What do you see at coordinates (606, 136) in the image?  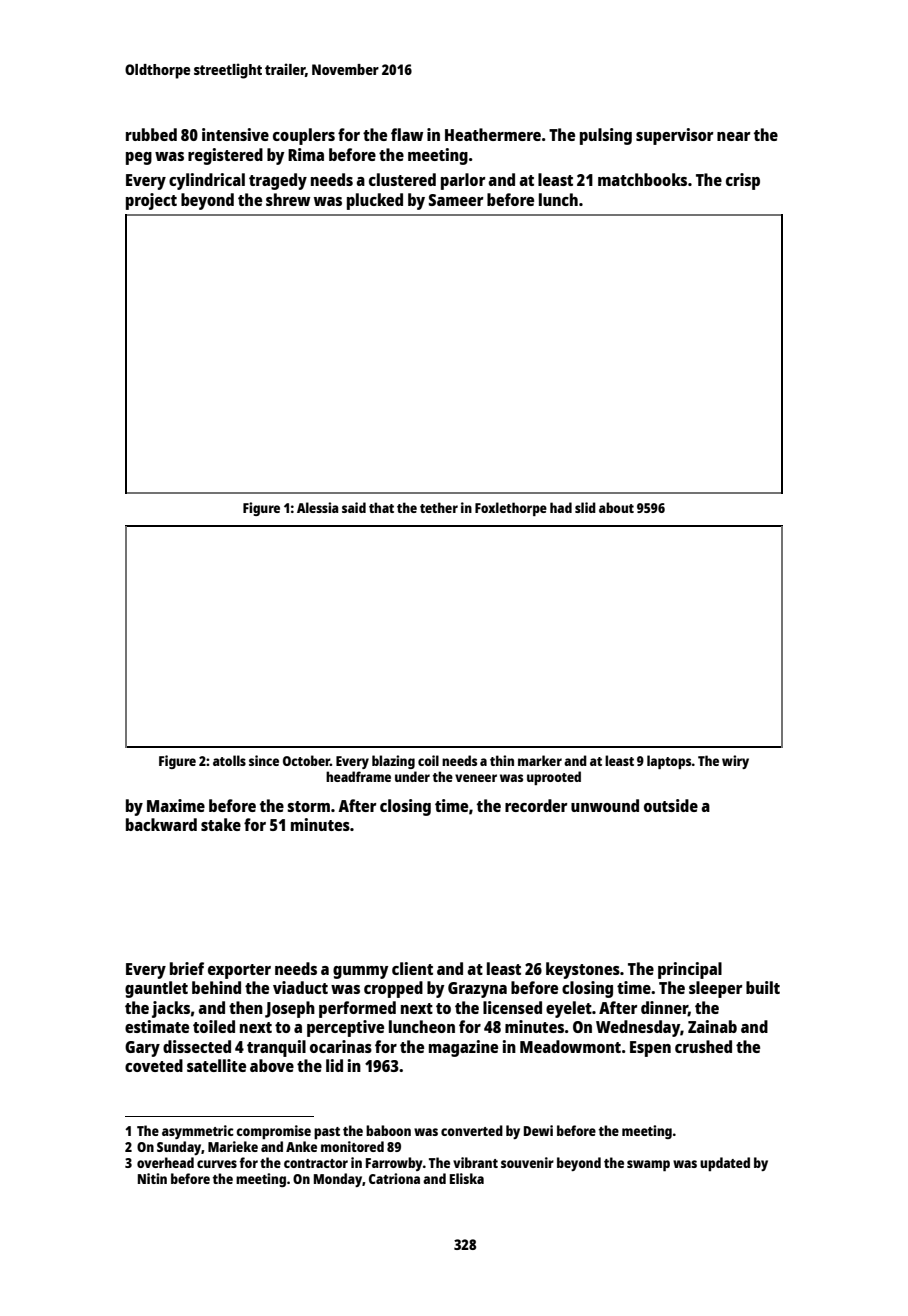 I see `pulsing` at bounding box center [606, 136].
